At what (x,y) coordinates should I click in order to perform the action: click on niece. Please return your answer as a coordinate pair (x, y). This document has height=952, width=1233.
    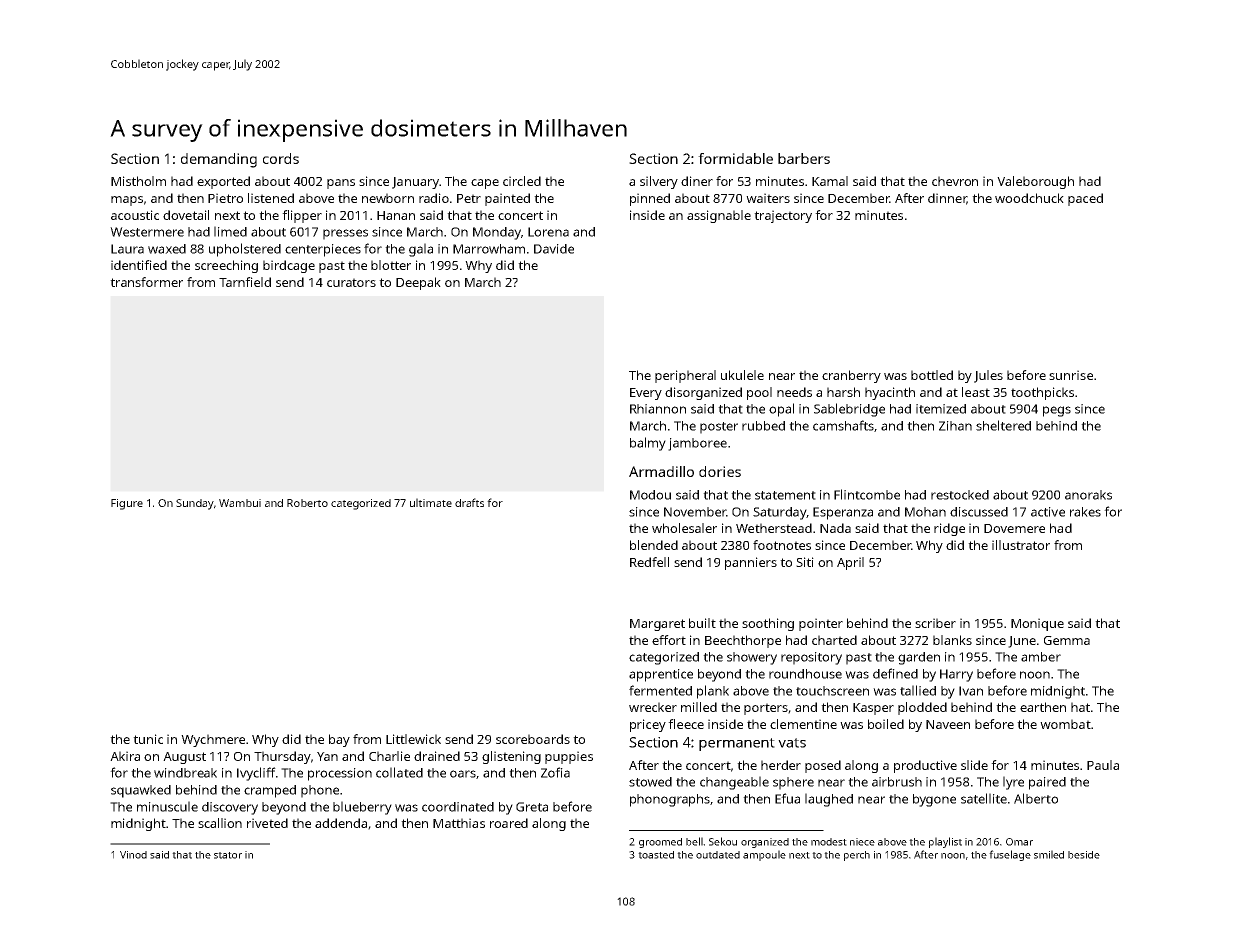
    Looking at the image, I should click on (862, 842).
